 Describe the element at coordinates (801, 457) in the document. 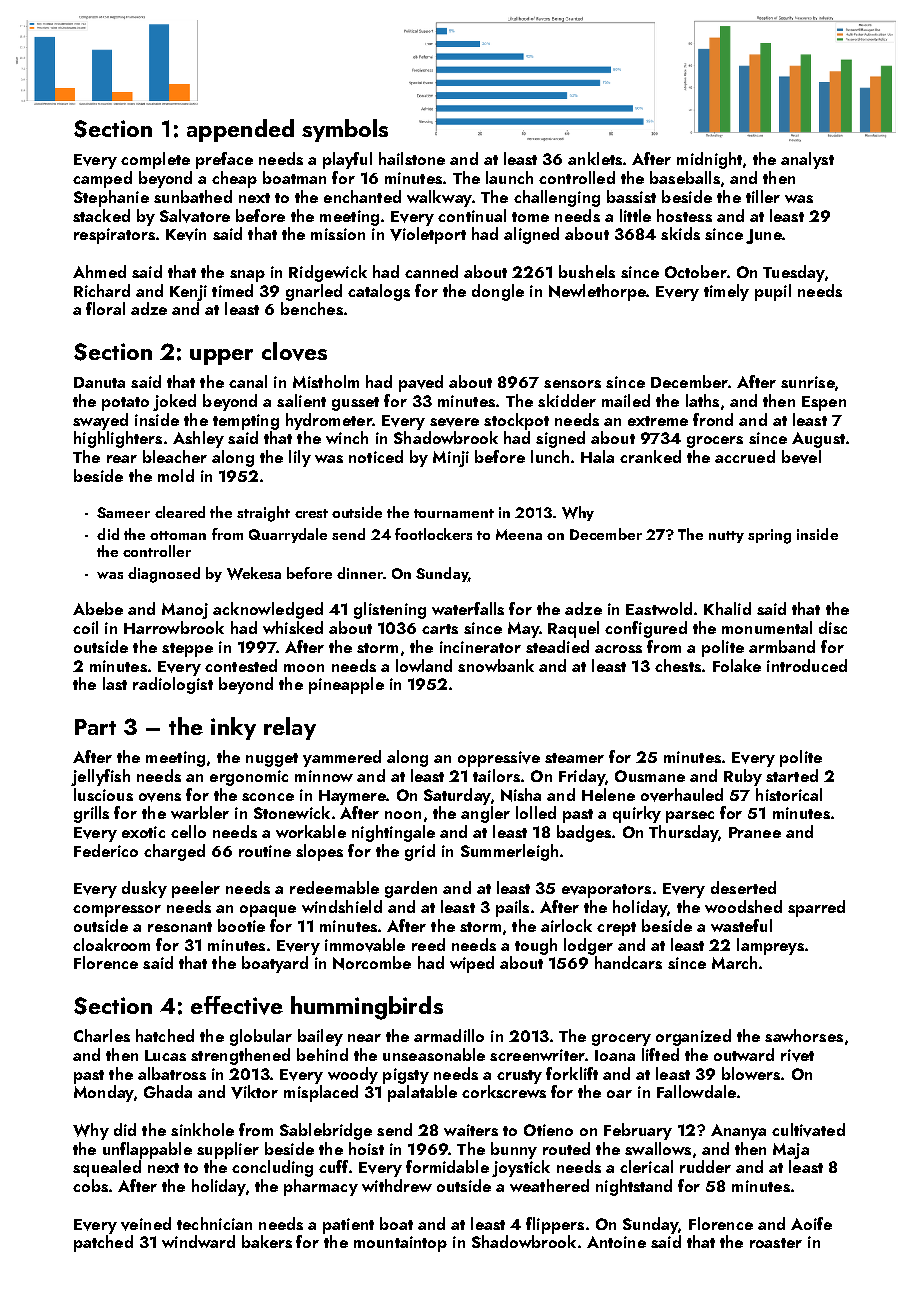

I see `bevel` at that location.
